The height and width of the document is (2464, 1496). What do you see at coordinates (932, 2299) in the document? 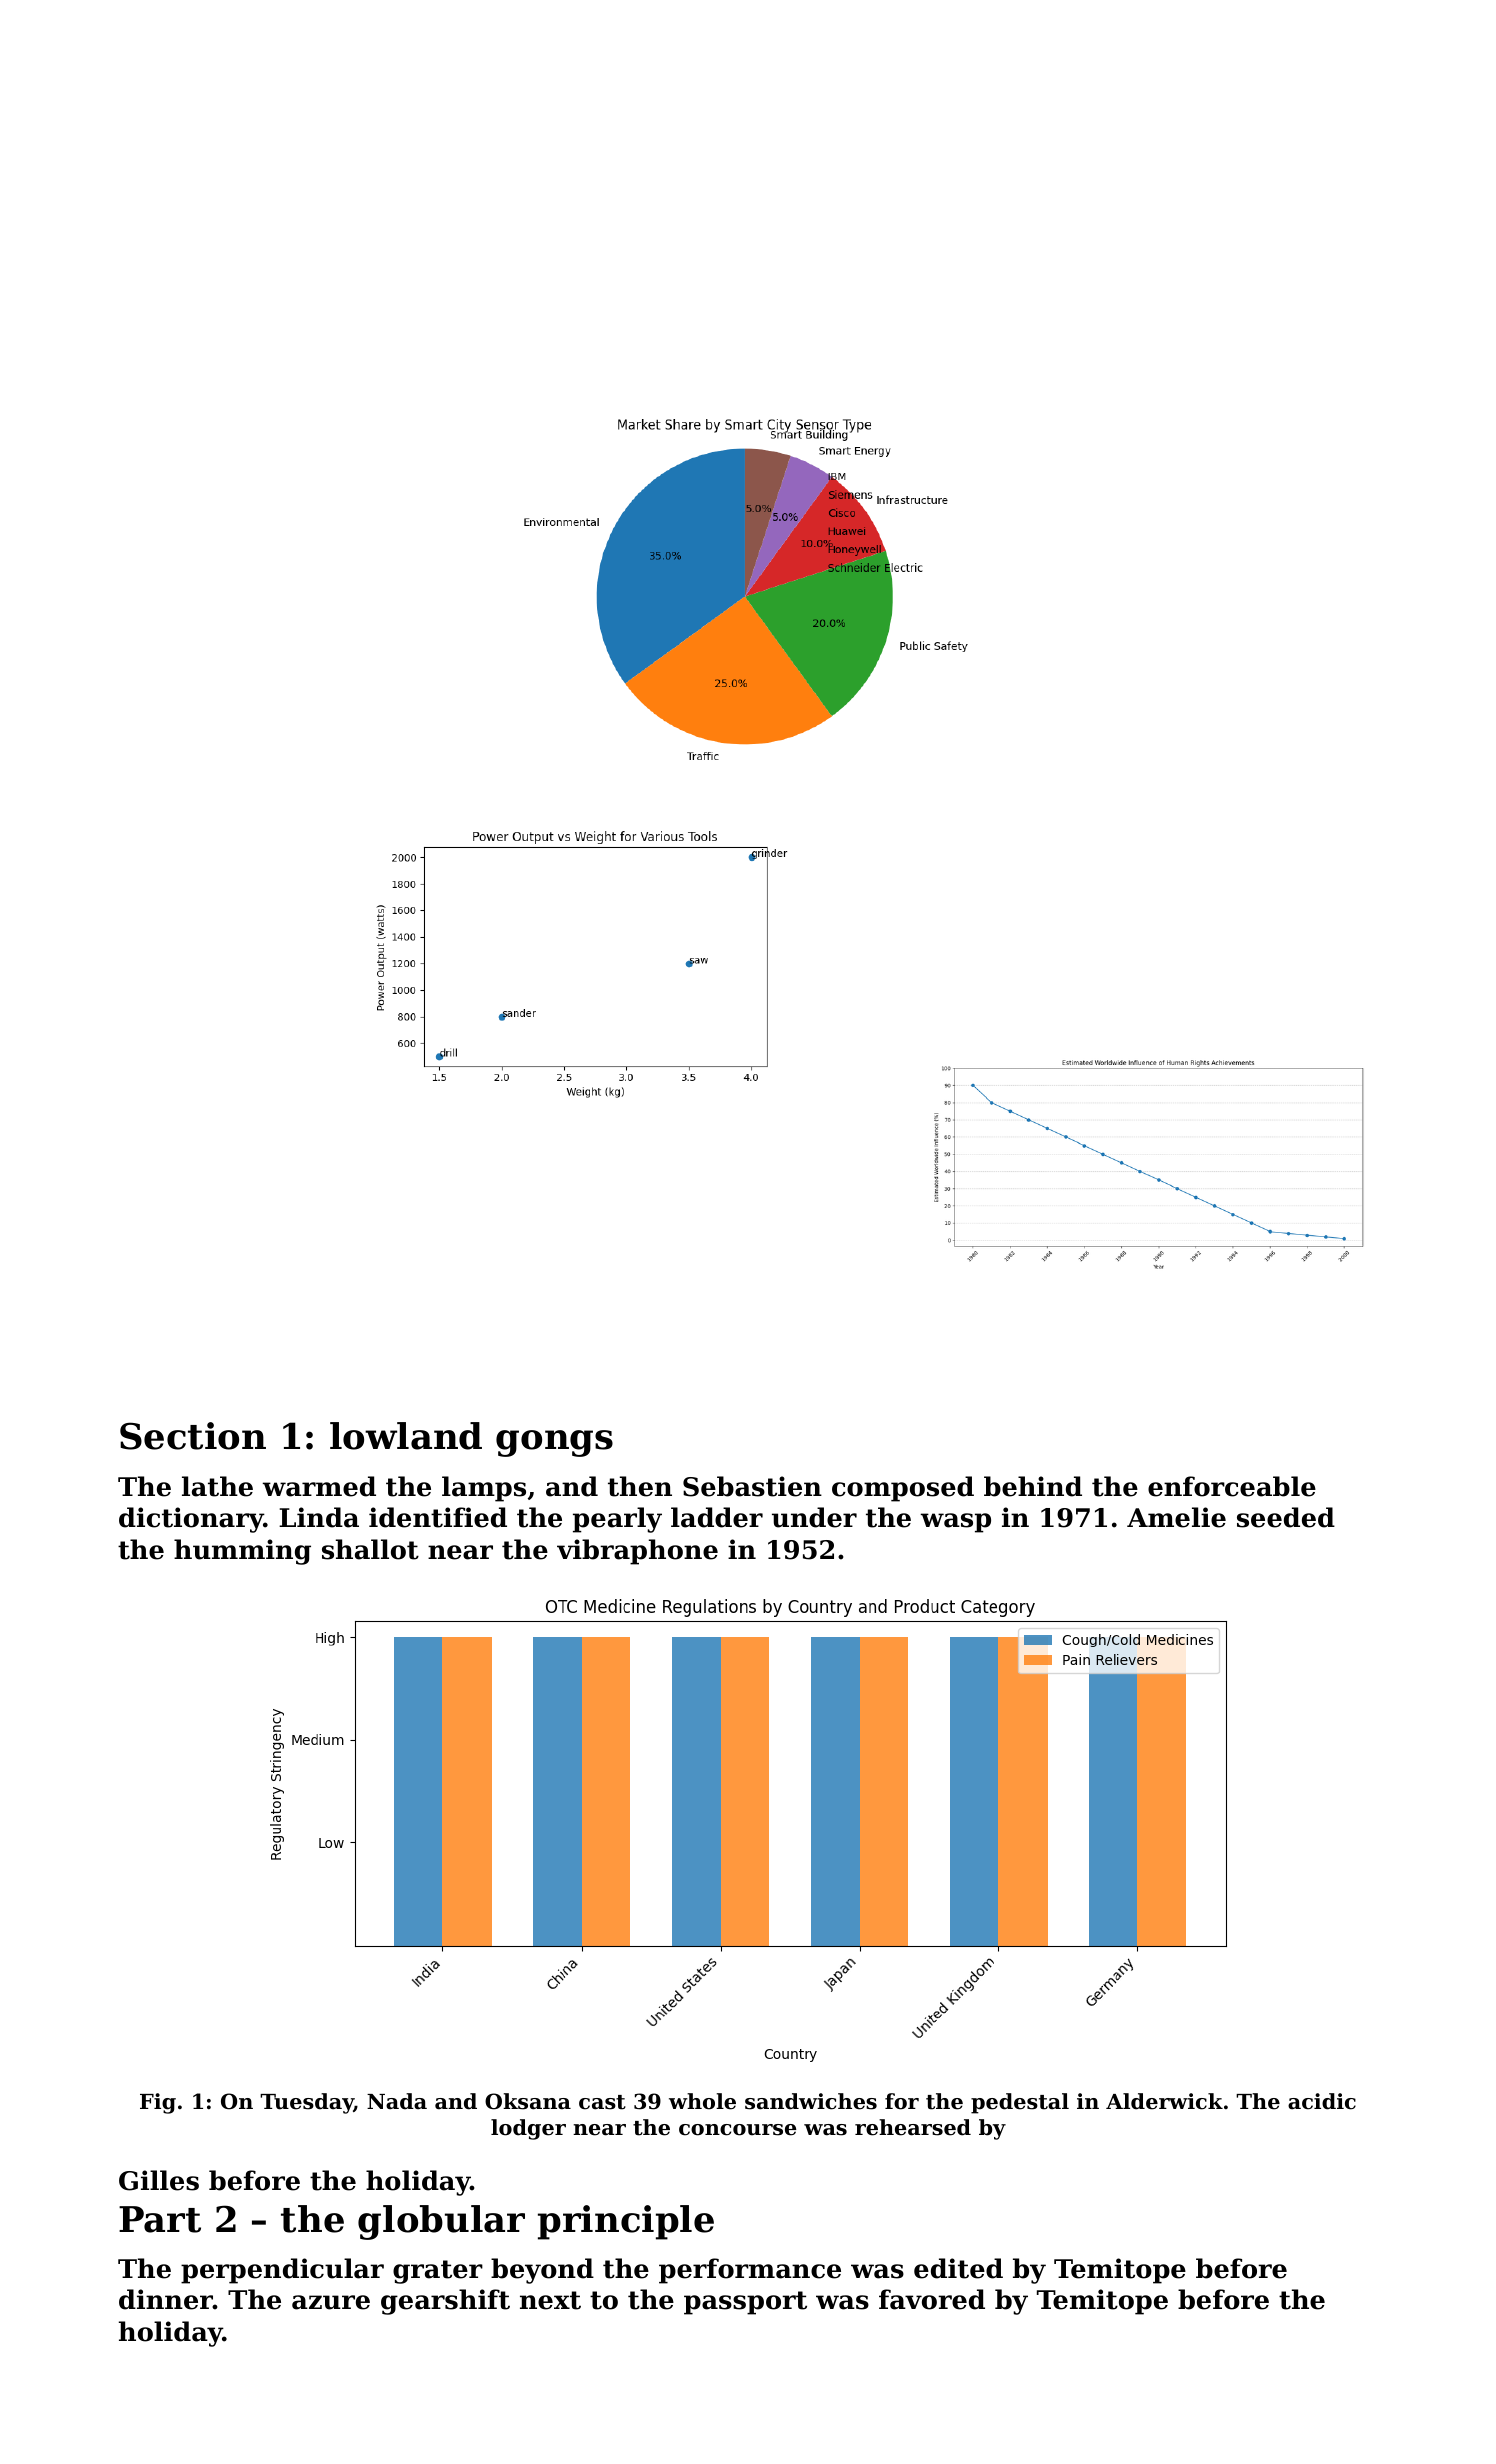
I see `favored` at bounding box center [932, 2299].
